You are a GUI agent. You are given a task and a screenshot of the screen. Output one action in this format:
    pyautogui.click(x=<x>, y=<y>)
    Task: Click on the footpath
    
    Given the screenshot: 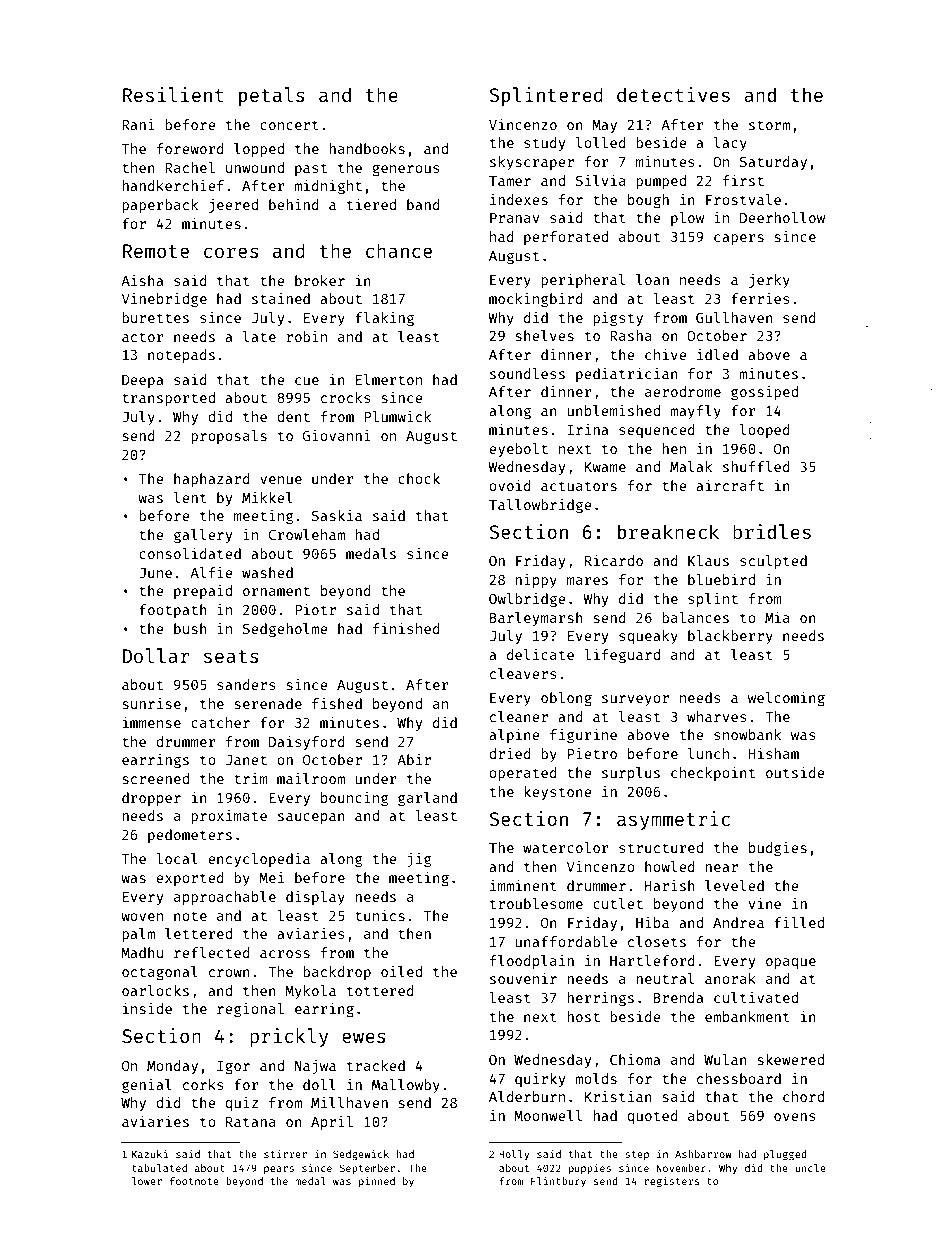 What is the action you would take?
    pyautogui.click(x=173, y=611)
